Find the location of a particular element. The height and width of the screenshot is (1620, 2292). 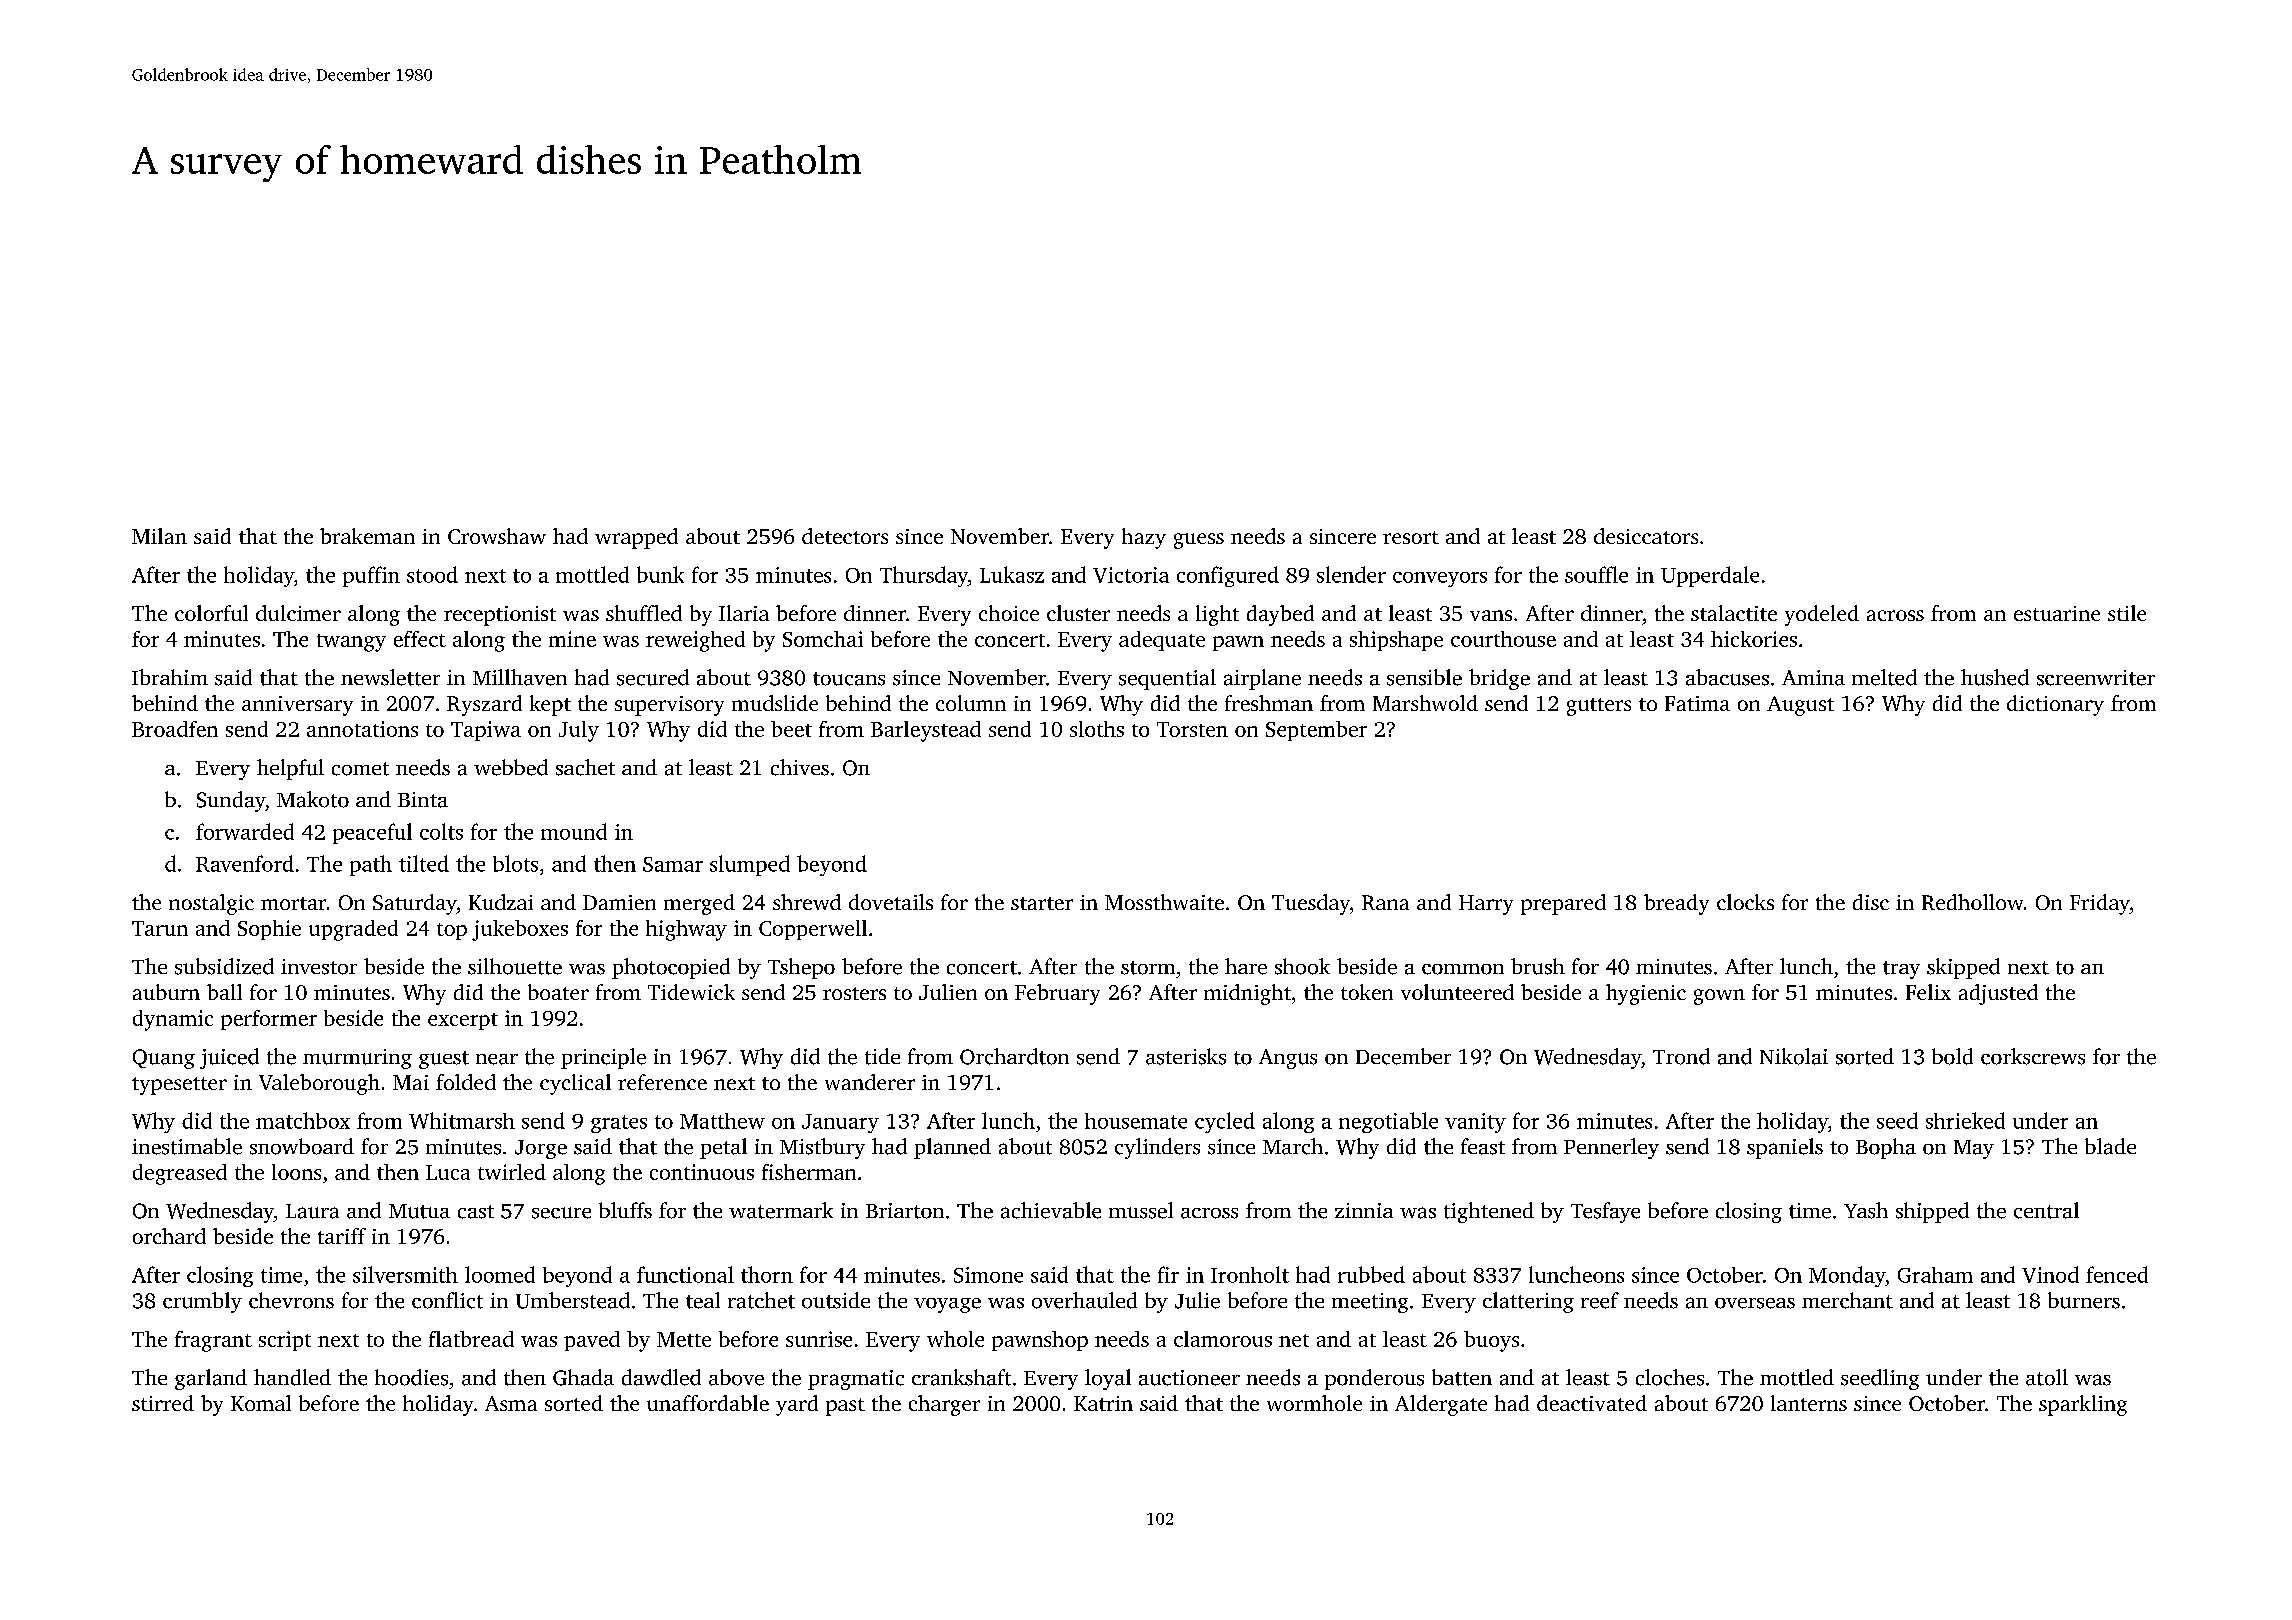

abacuses is located at coordinates (1727, 677).
